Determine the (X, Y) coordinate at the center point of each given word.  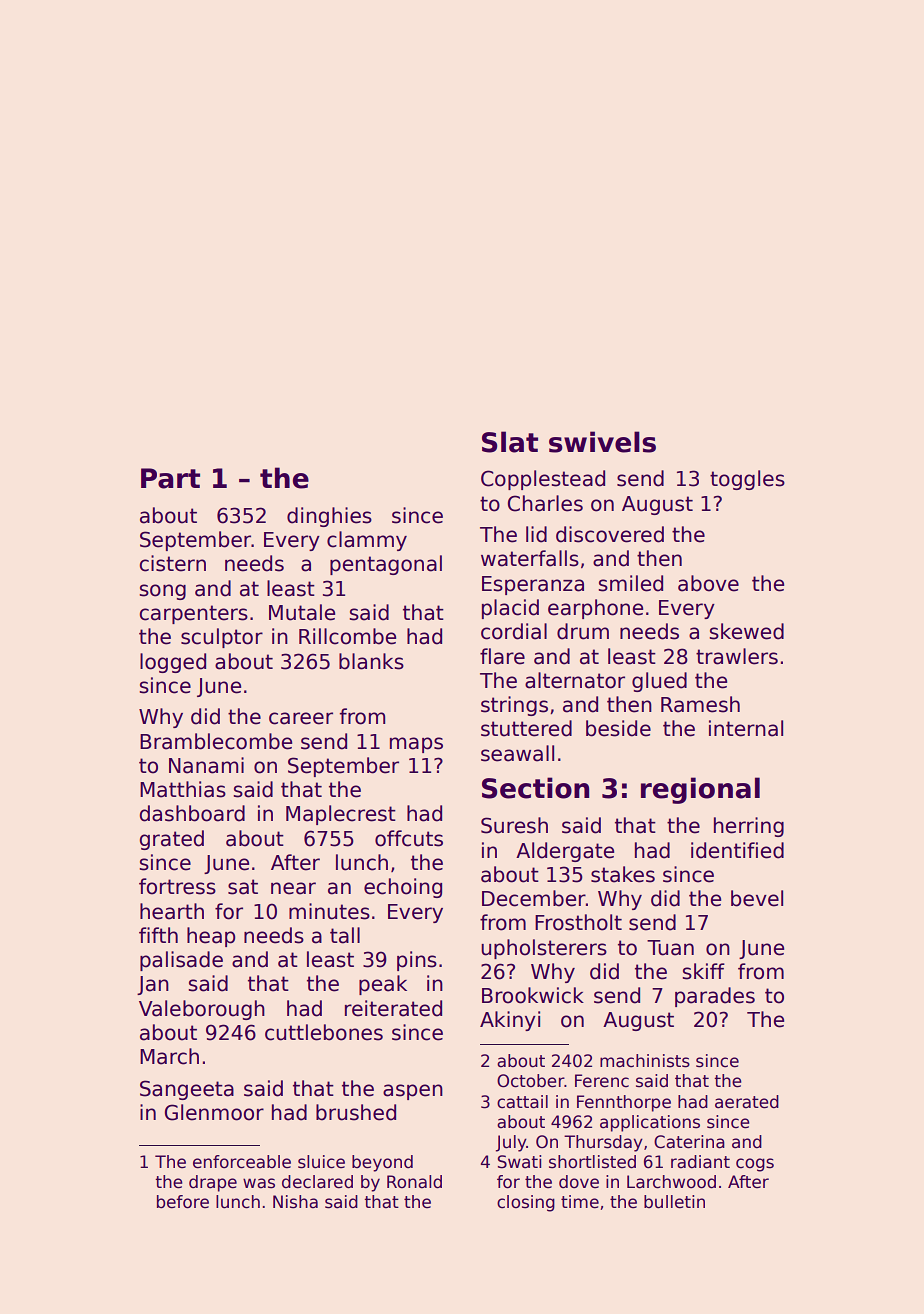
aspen (413, 1092)
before (183, 1202)
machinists (645, 1061)
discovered (610, 534)
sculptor (222, 638)
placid (510, 609)
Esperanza (533, 585)
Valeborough (202, 1010)
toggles (747, 480)
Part (170, 478)
